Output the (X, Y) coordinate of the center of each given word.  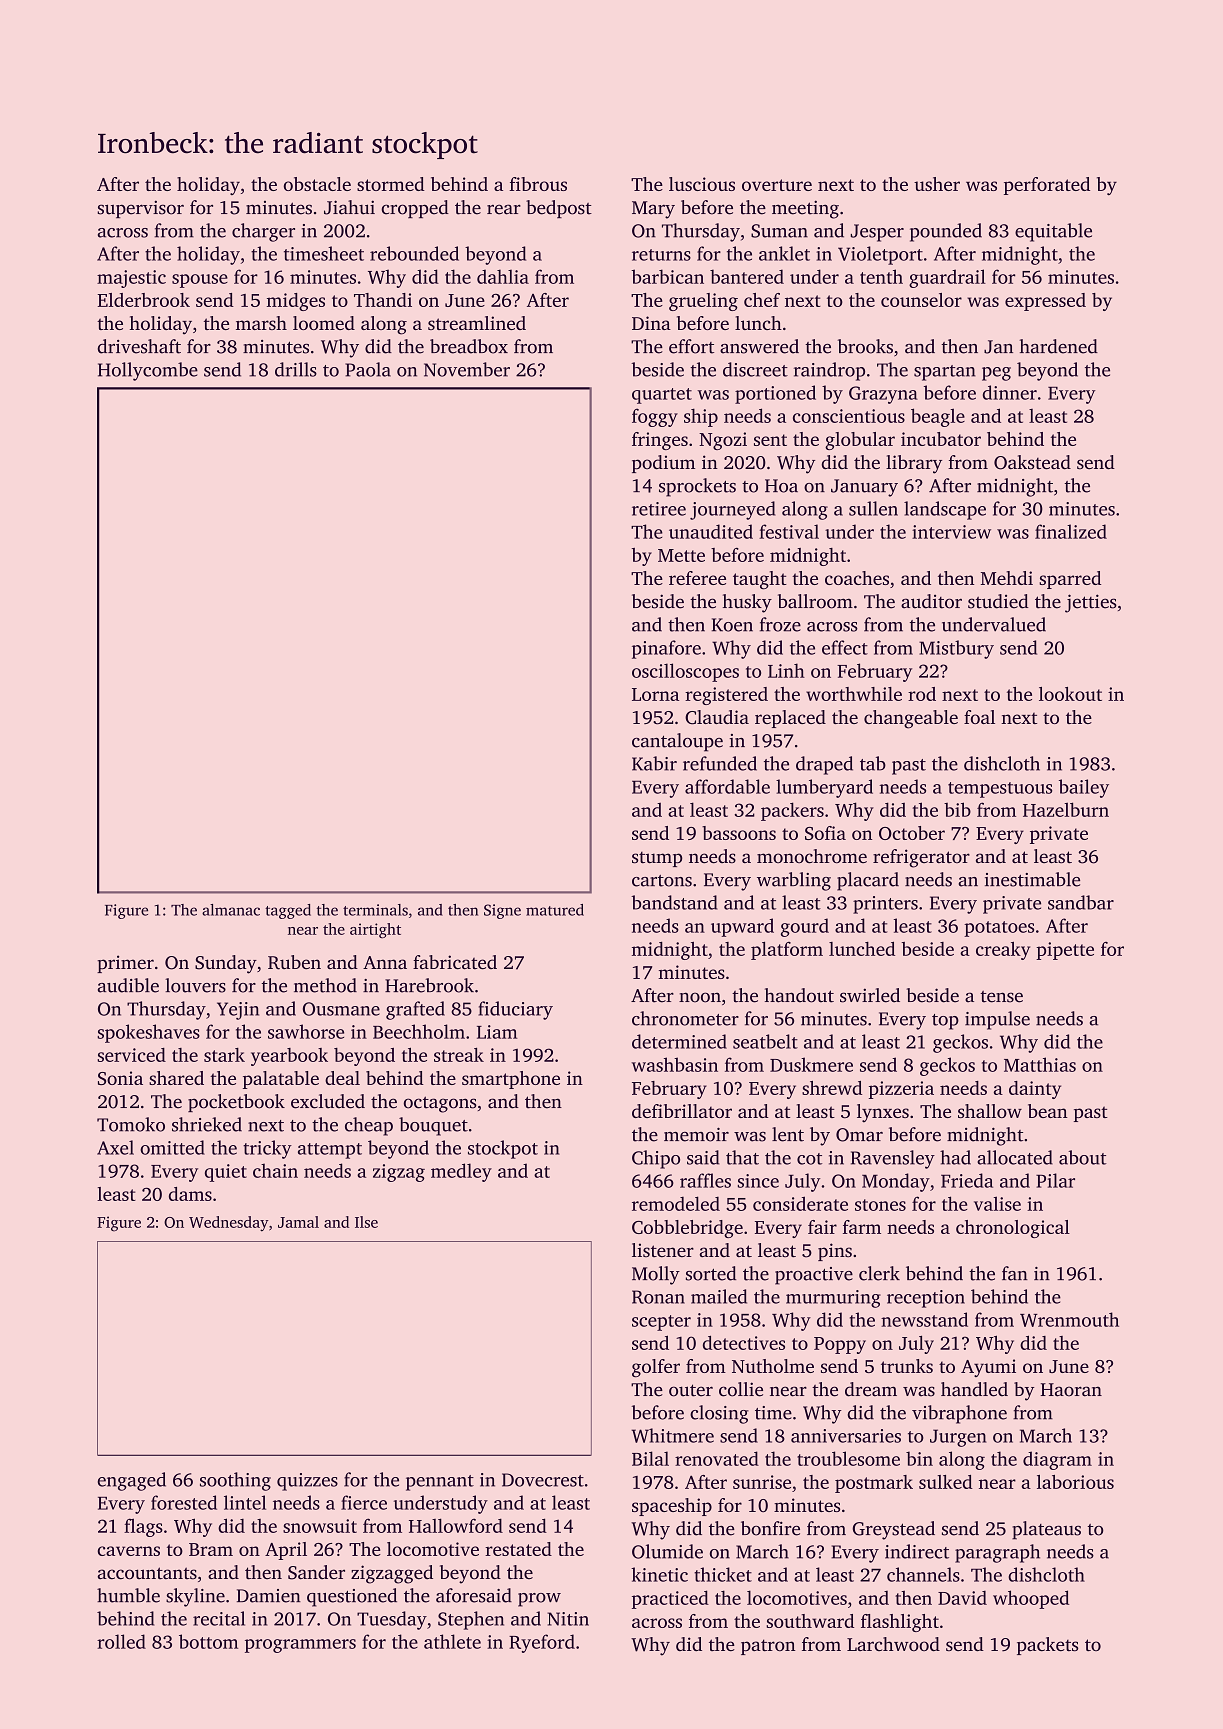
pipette (1065, 951)
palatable (281, 1080)
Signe (502, 911)
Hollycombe (148, 371)
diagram (1057, 1460)
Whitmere (672, 1435)
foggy (655, 417)
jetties (1091, 603)
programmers (300, 1646)
